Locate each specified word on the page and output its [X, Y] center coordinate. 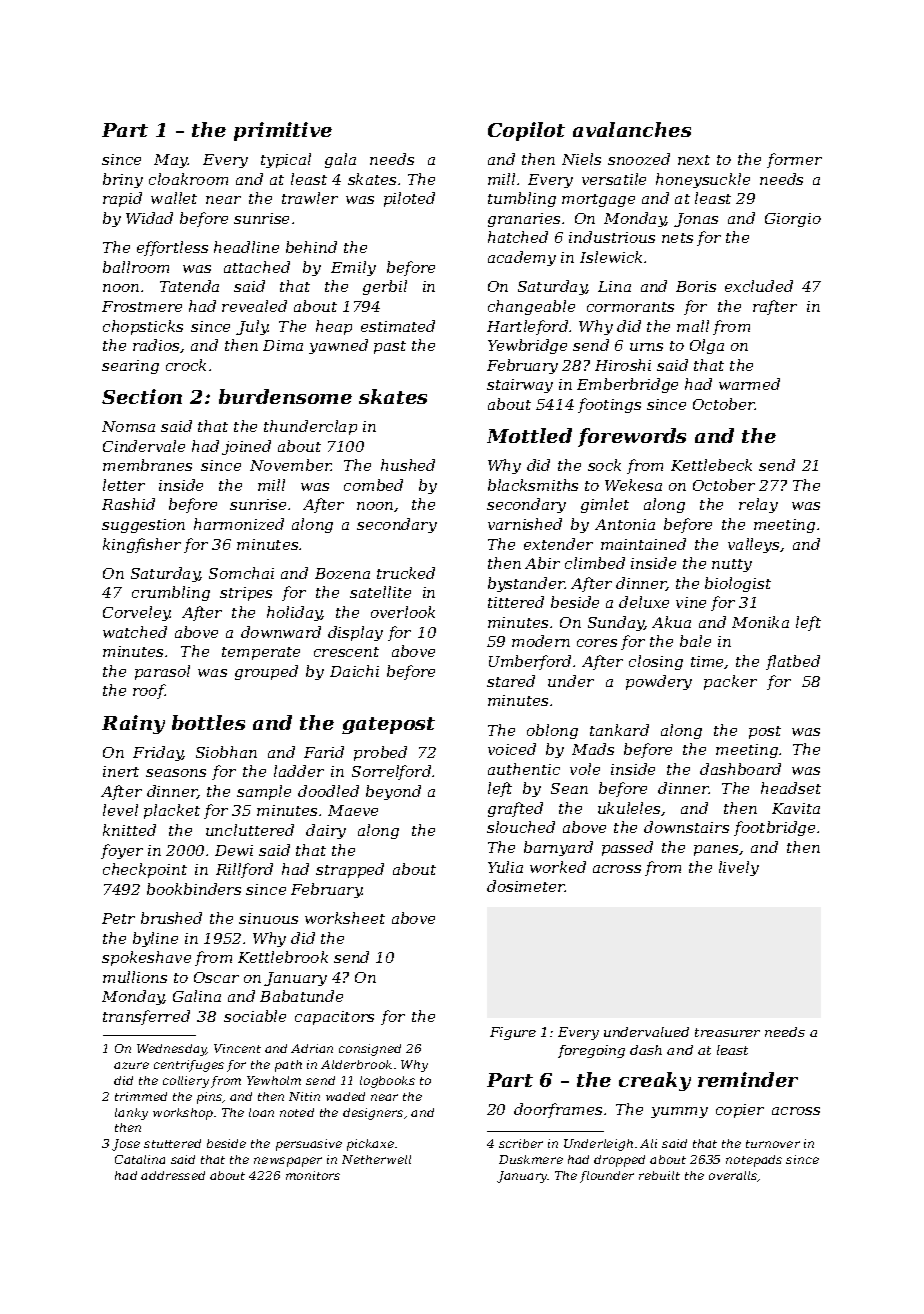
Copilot [526, 131]
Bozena [342, 573]
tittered [516, 602]
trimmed [141, 1096]
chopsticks [143, 327]
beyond [393, 792]
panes [716, 850]
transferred [146, 1017]
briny [123, 180]
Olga [707, 346]
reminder [748, 1079]
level [120, 810]
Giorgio [793, 220]
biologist [738, 584]
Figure [513, 1033]
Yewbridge [527, 346]
